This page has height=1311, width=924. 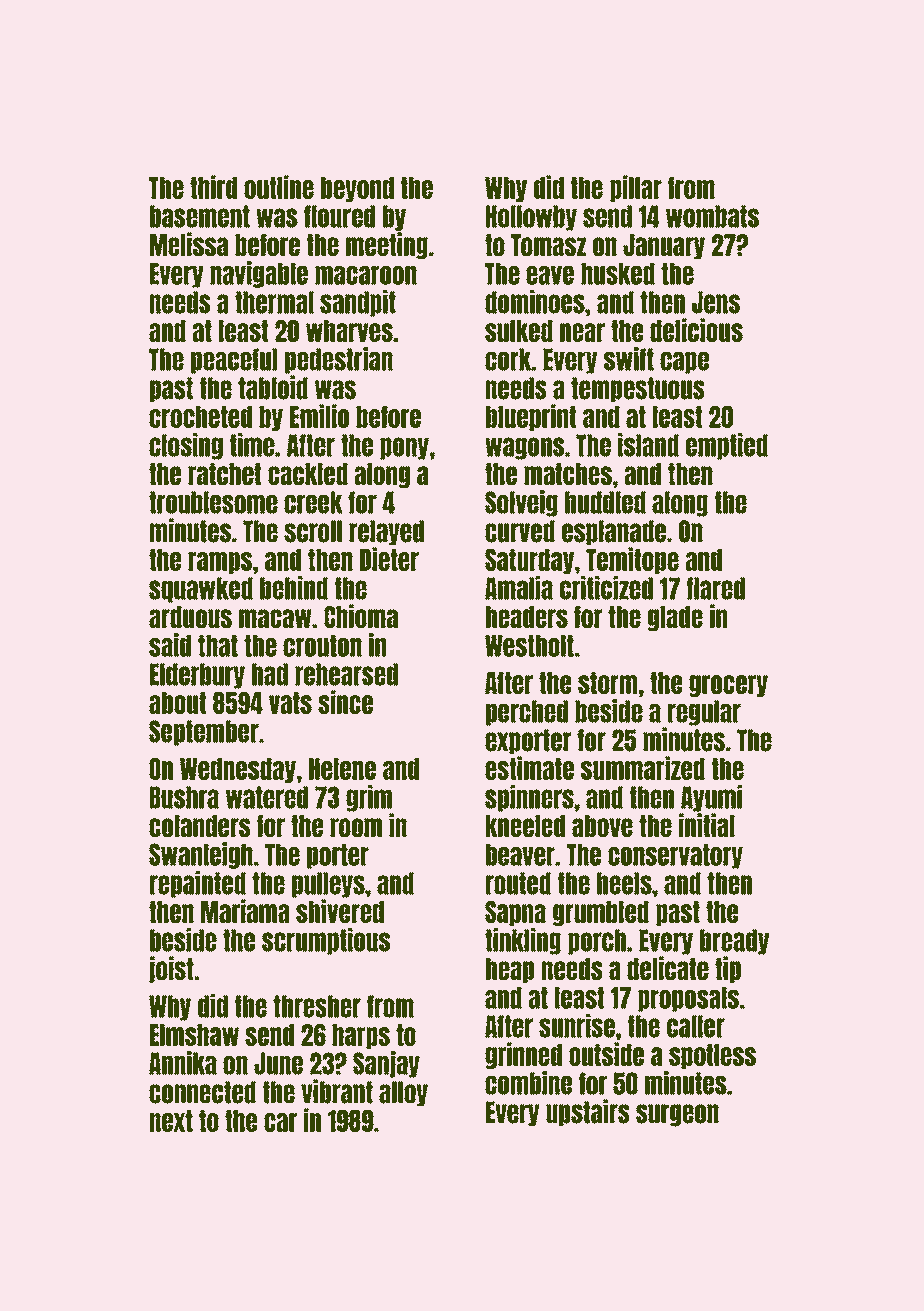 I want to click on Melissa, so click(x=189, y=244).
